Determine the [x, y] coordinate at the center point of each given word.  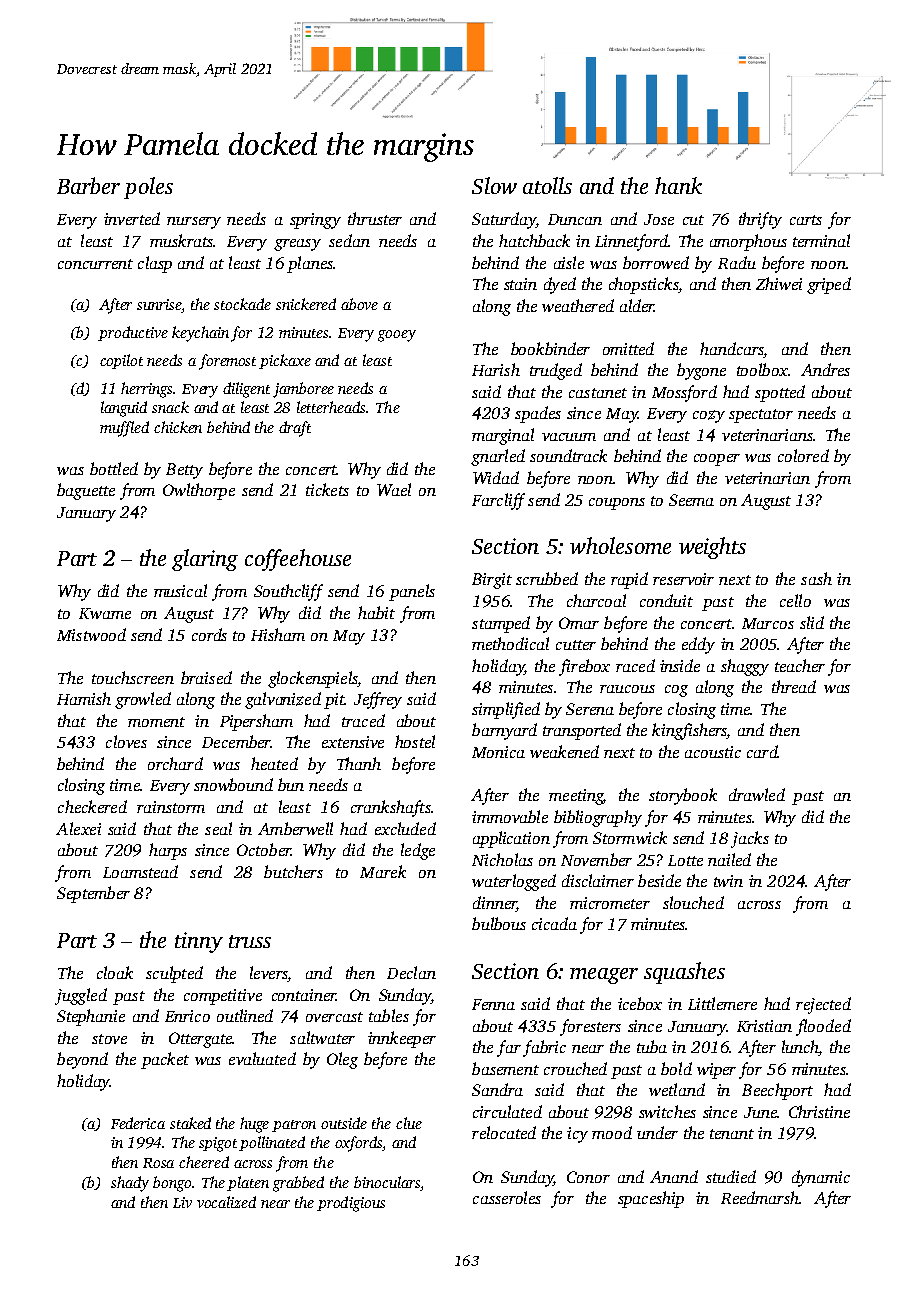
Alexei [78, 828]
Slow [494, 185]
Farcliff [498, 501]
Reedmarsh [760, 1197]
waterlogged [514, 882]
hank [678, 185]
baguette [86, 491]
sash [816, 578]
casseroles [507, 1197]
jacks [750, 839]
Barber [88, 185]
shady [130, 1184]
